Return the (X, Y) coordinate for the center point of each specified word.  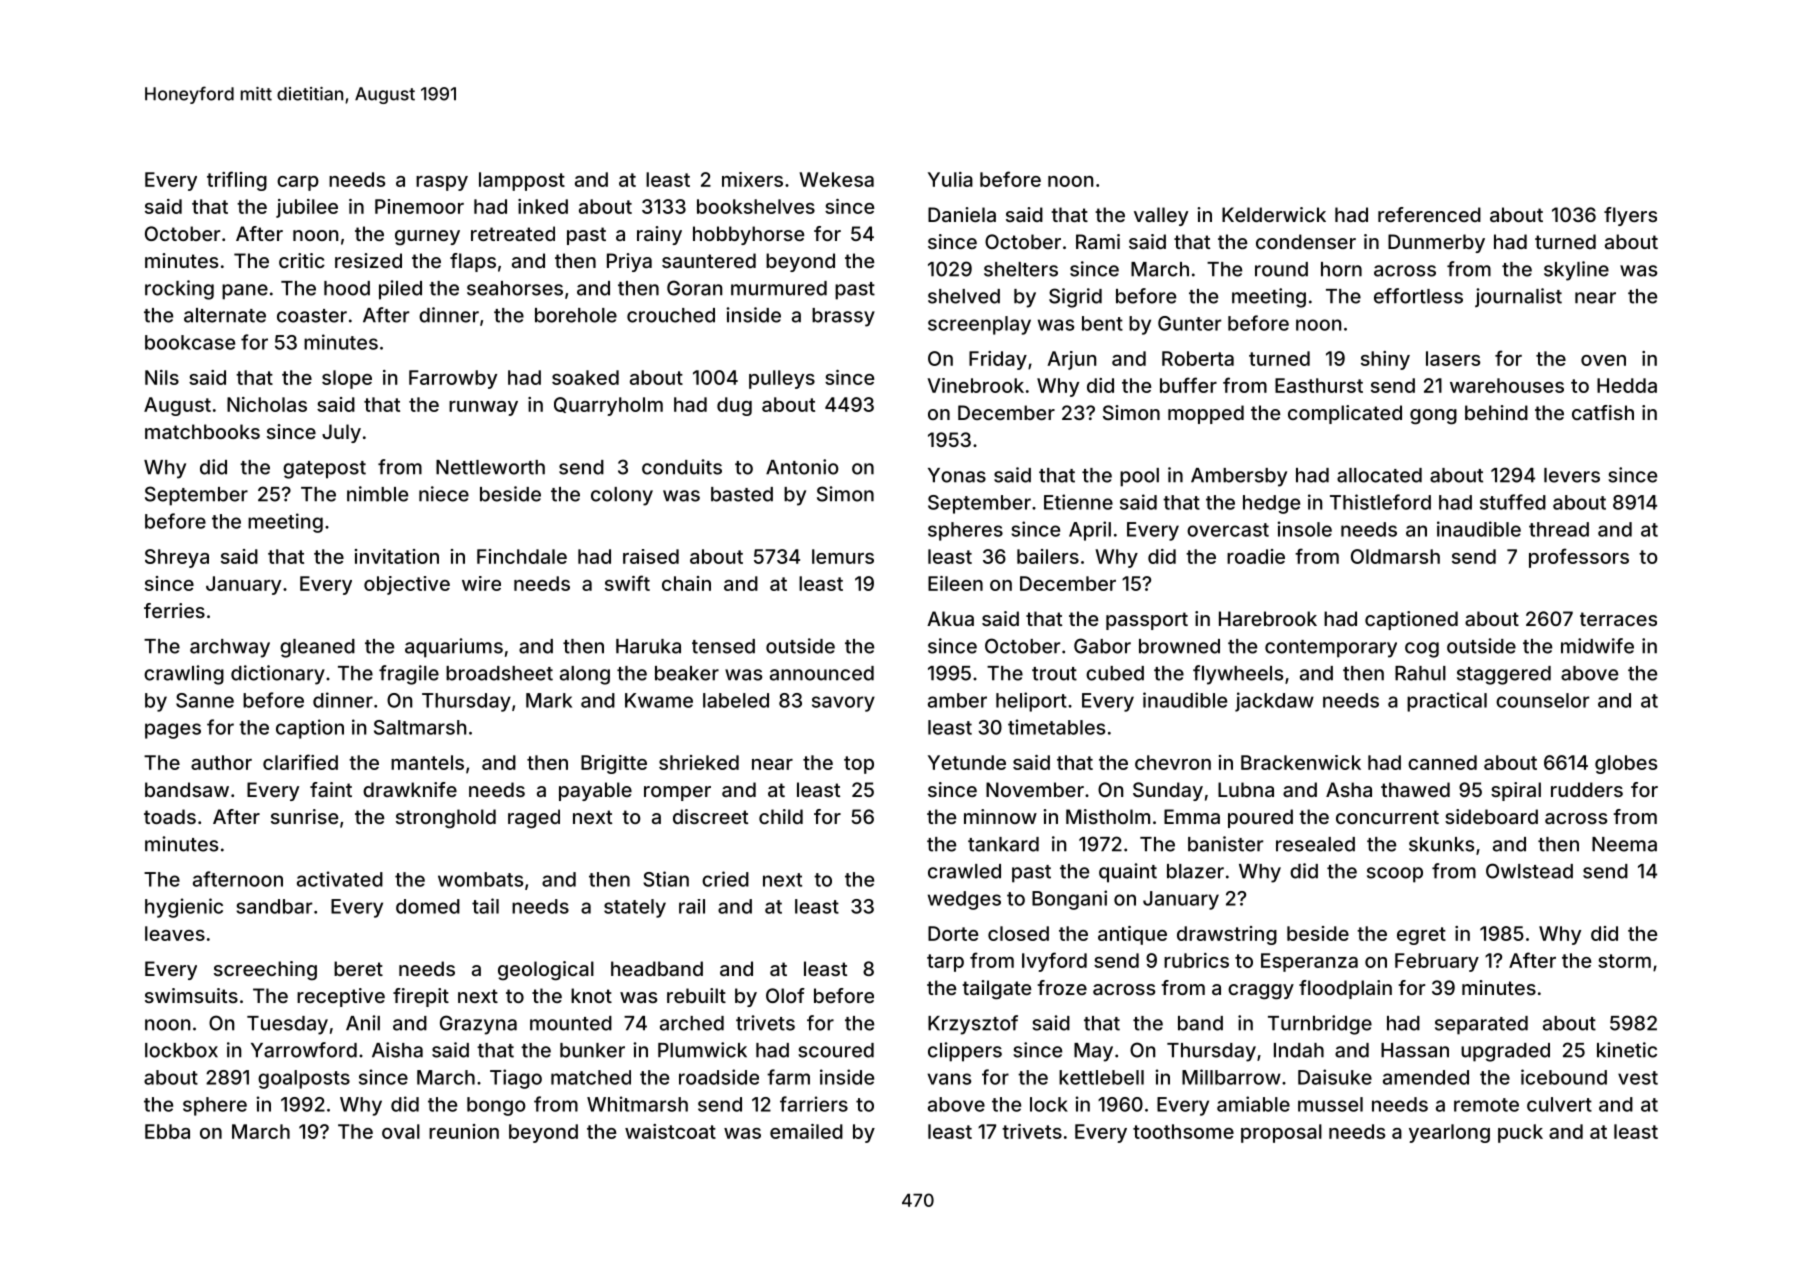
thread (1559, 529)
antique (1132, 935)
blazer (1195, 871)
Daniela (962, 214)
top (859, 765)
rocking (179, 290)
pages (173, 731)
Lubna (1246, 789)
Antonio (802, 467)
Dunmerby (1436, 243)
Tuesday (287, 1025)
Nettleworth (490, 467)
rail (692, 906)
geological (546, 971)
